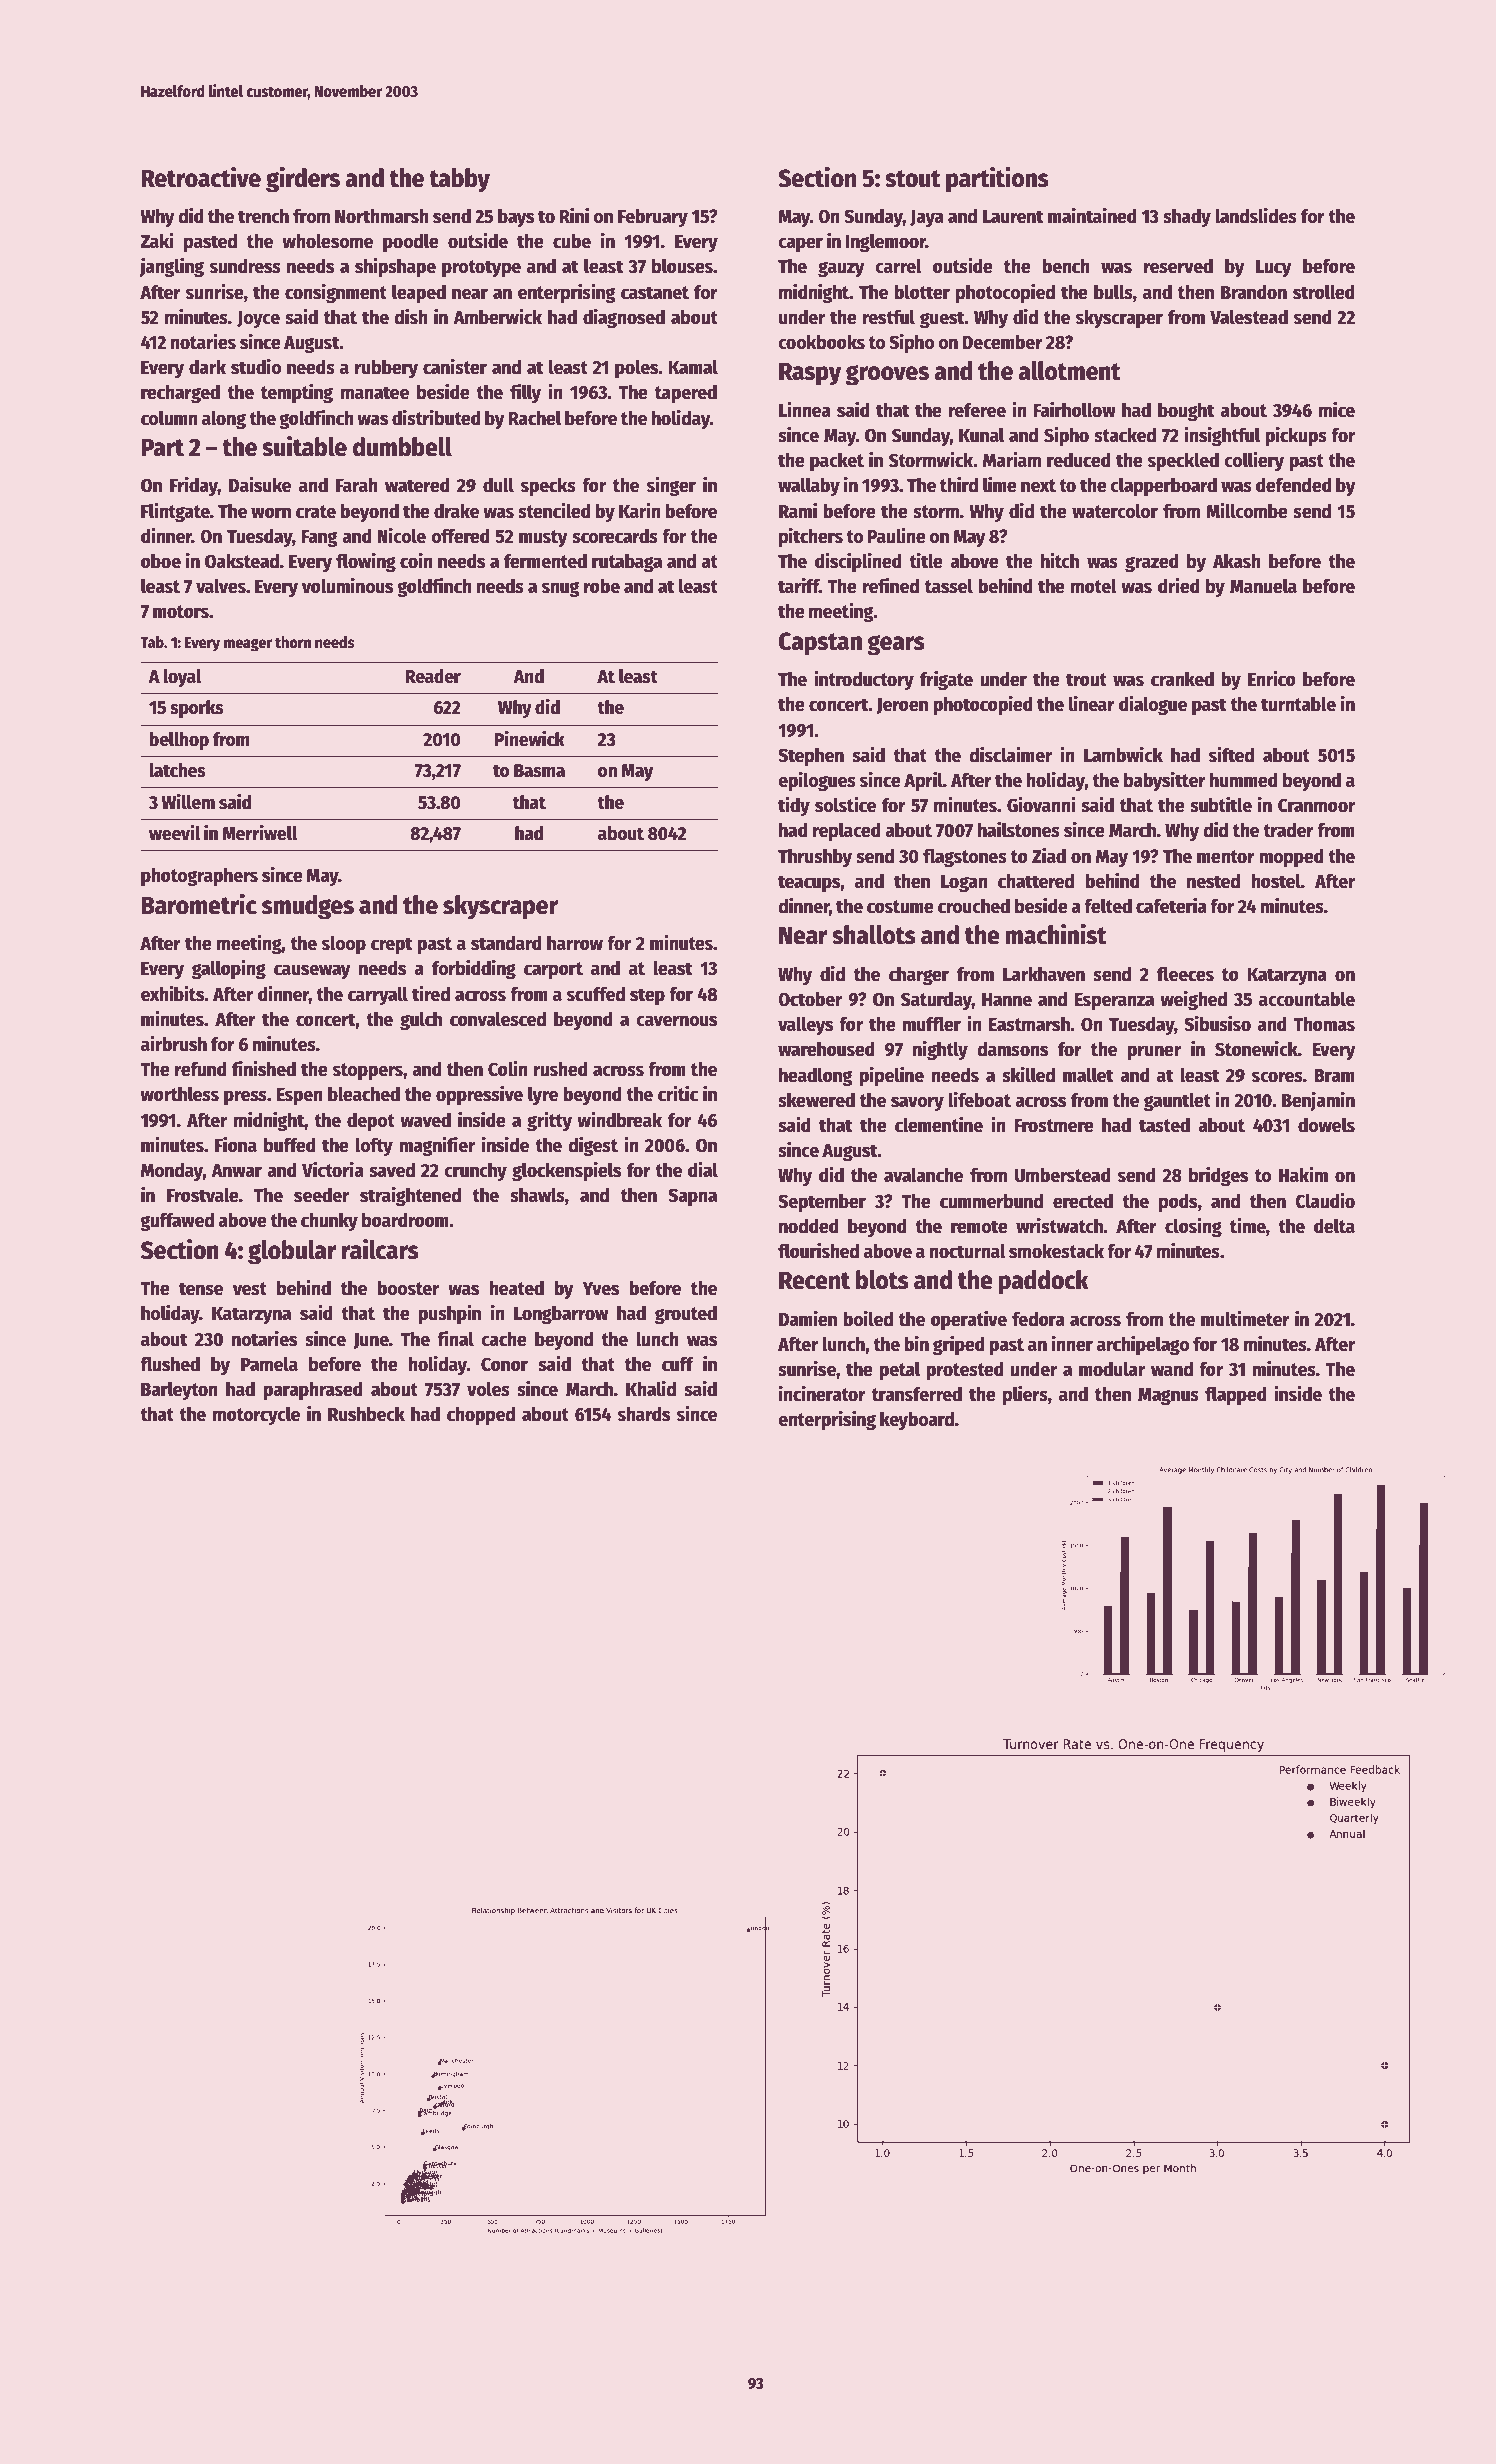  I want to click on carryall, so click(378, 995).
